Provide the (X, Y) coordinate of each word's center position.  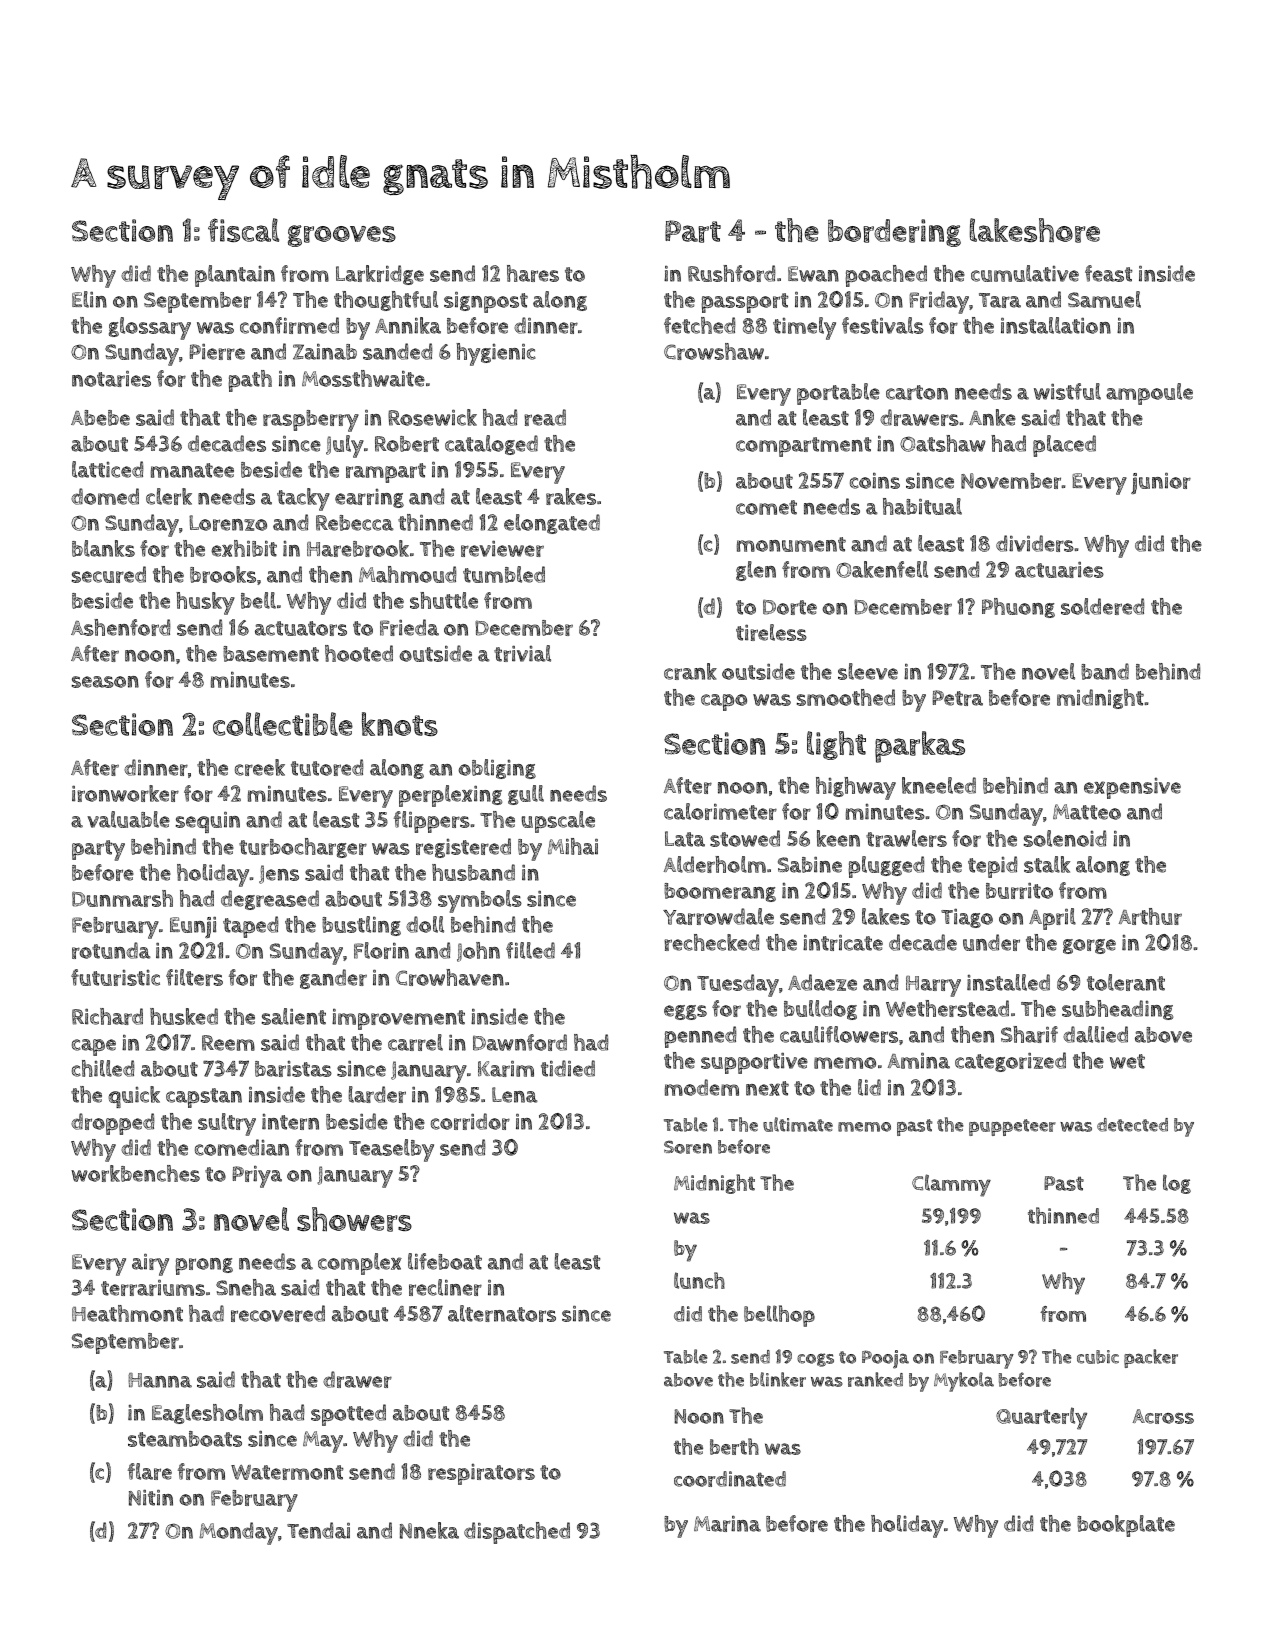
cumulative (1025, 273)
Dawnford (520, 1042)
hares (533, 273)
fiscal (243, 230)
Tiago (967, 918)
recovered (278, 1313)
